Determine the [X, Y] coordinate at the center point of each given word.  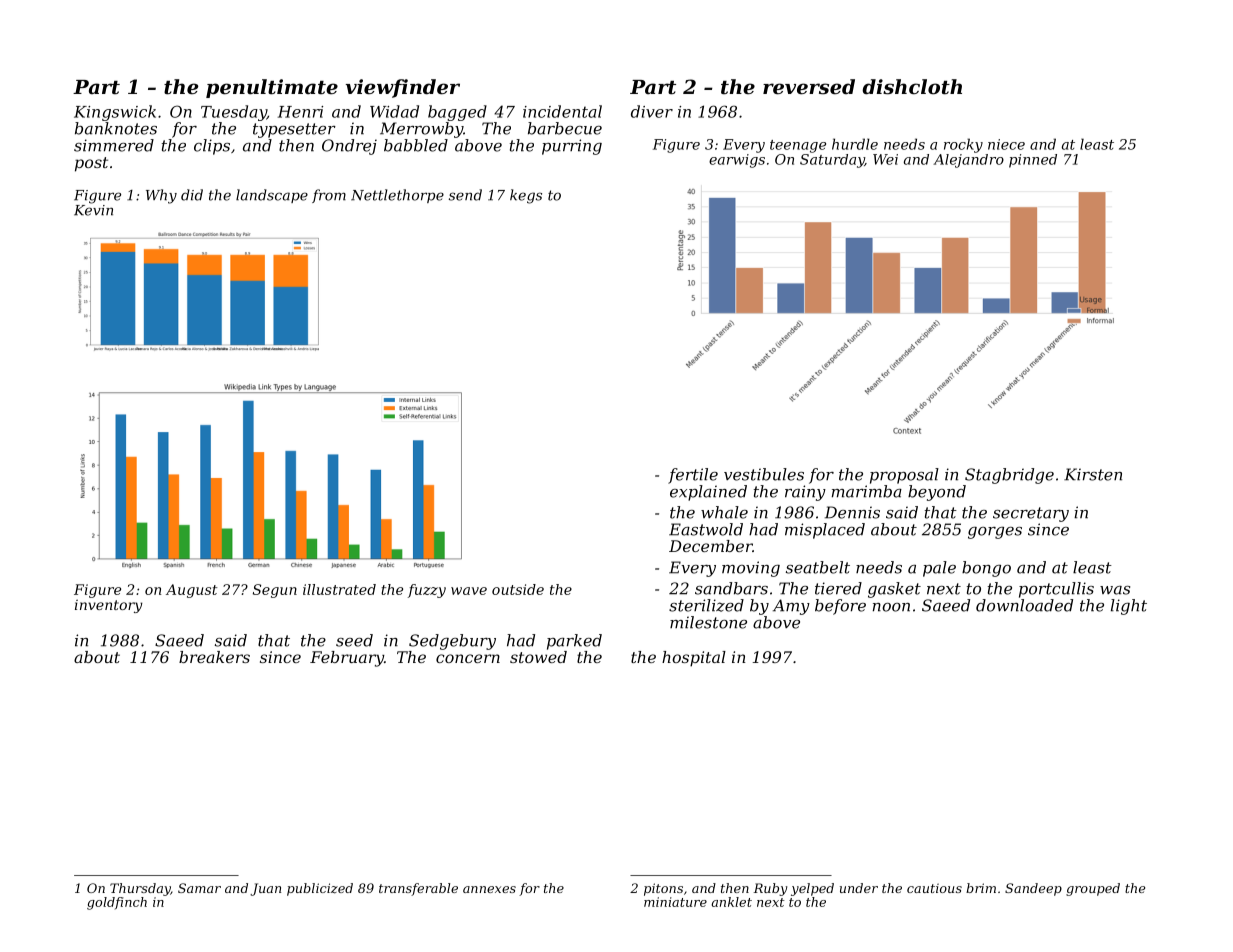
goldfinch [117, 903]
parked [574, 642]
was [1115, 590]
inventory [109, 606]
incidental [562, 111]
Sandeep [1033, 889]
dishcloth [912, 87]
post [91, 164]
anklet [731, 902]
